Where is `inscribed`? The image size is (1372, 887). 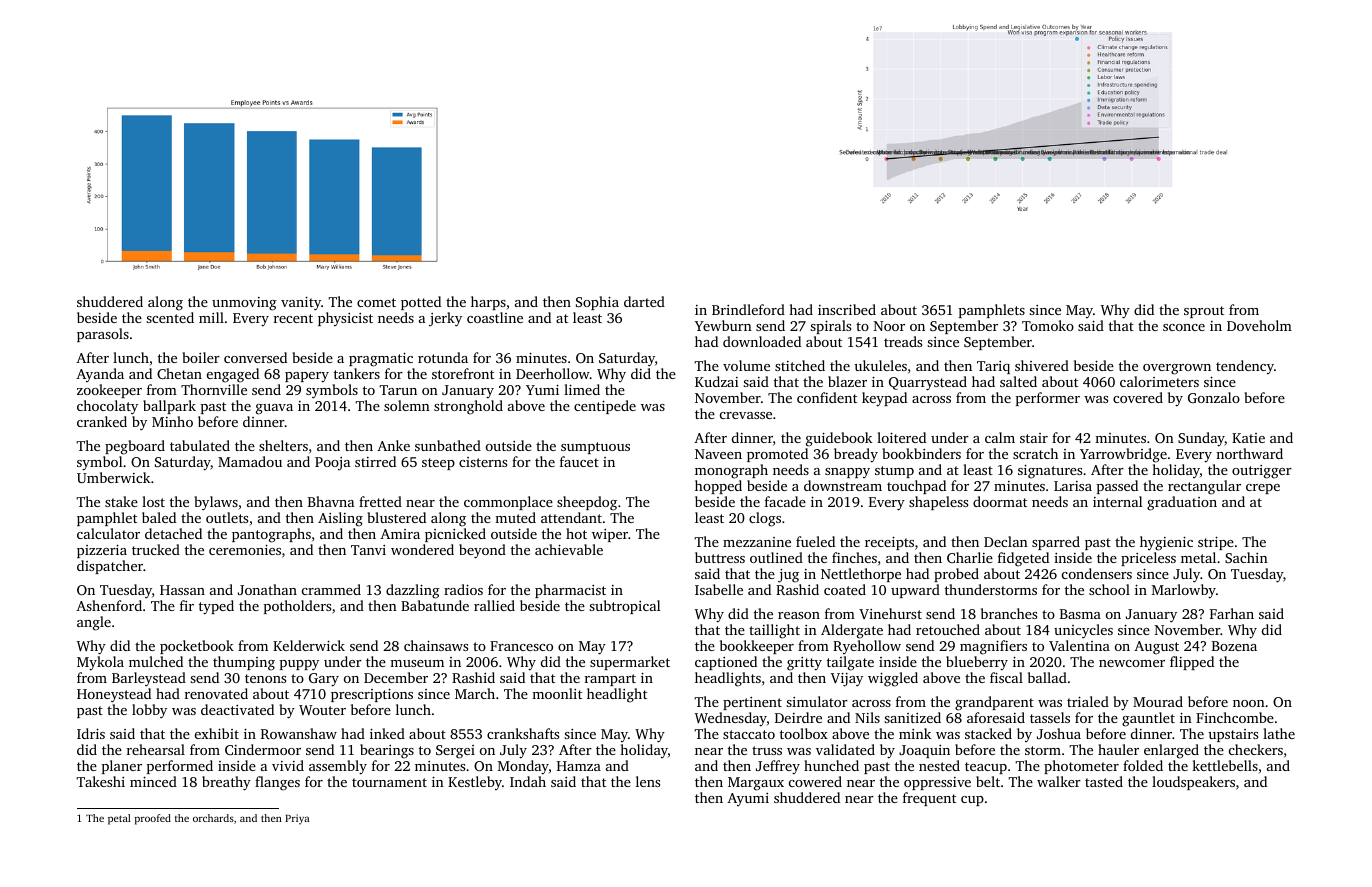
inscribed is located at coordinates (847, 309).
